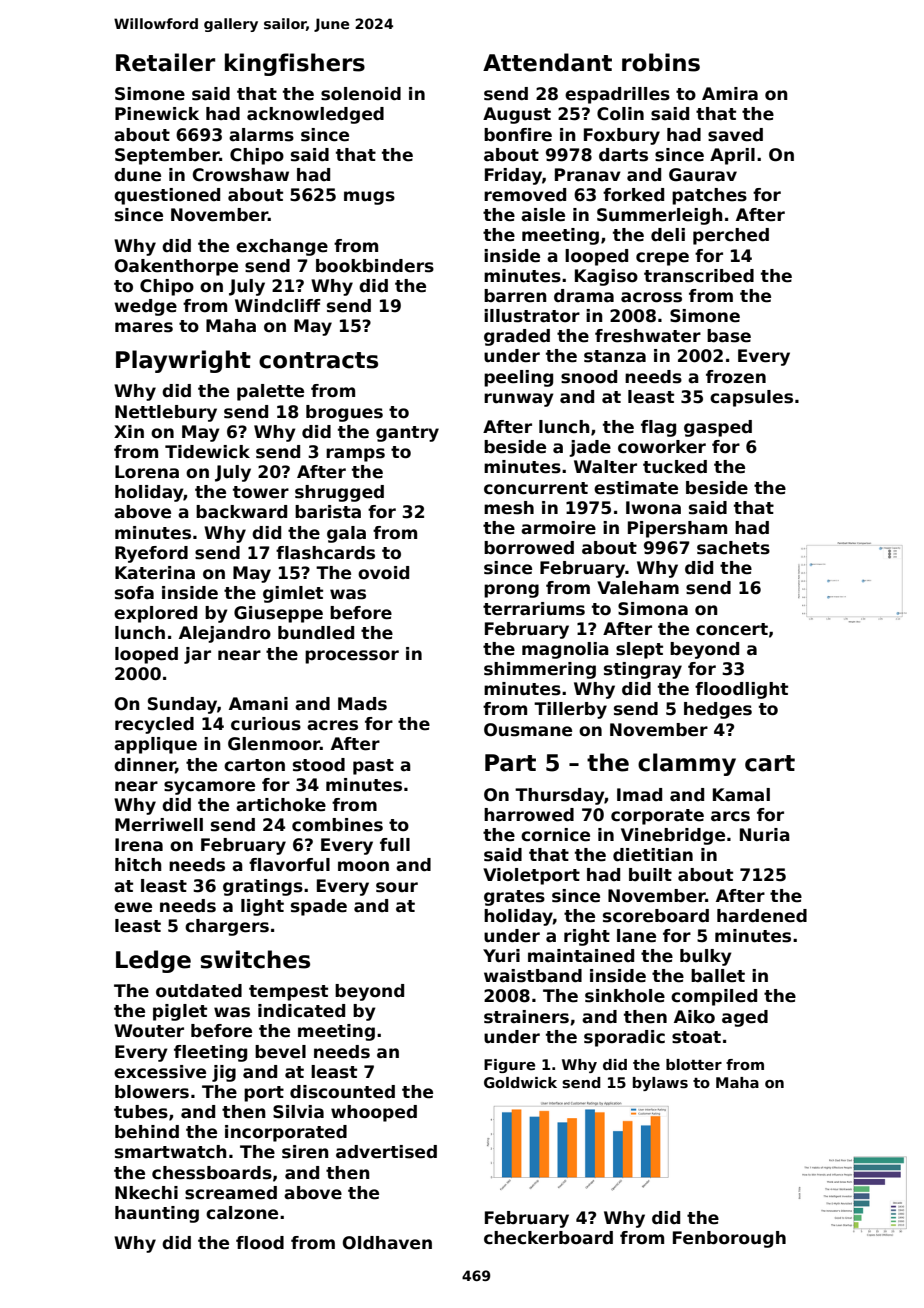 The height and width of the image is (1308, 924). I want to click on behind, so click(147, 1132).
